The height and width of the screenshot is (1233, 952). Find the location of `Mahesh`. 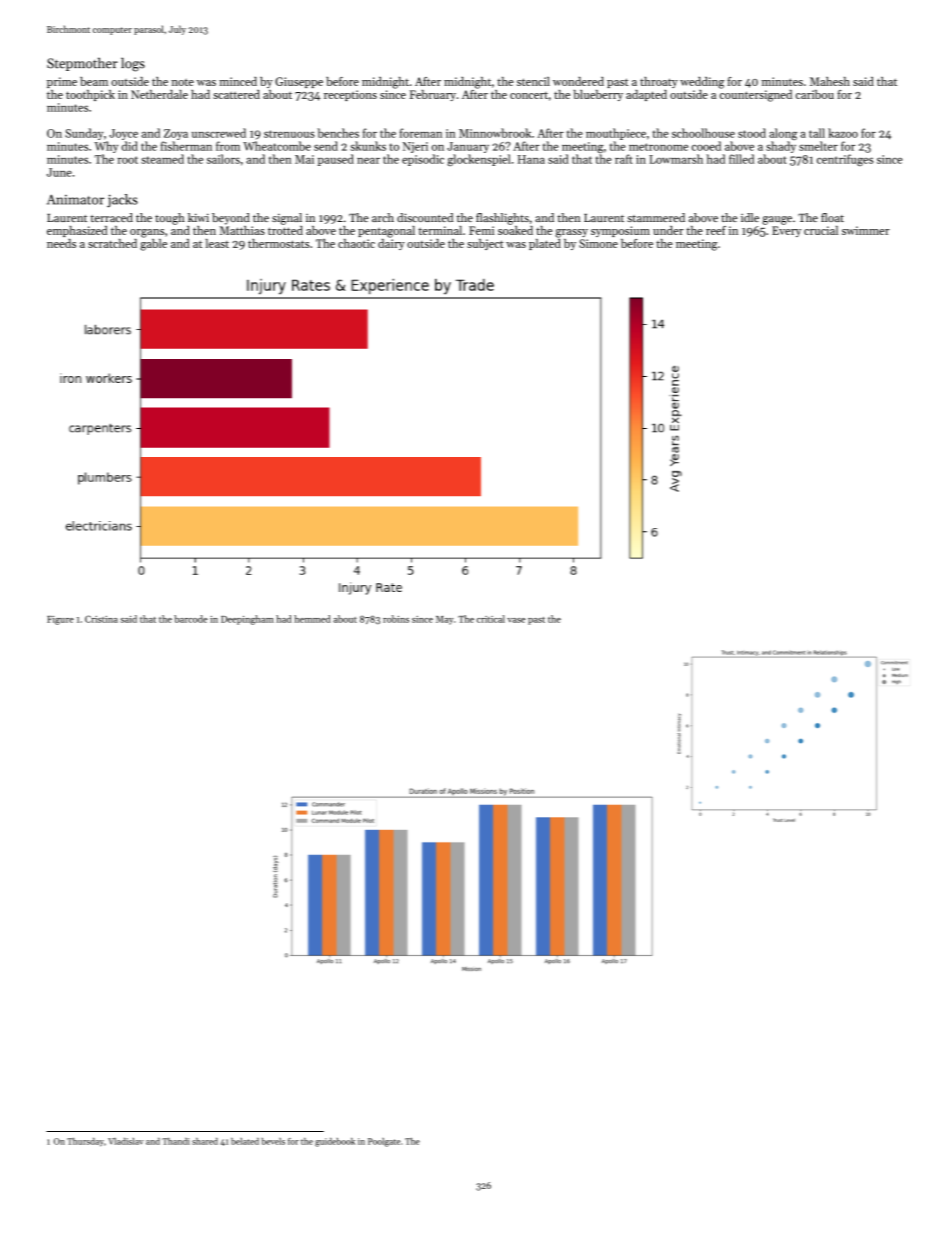

Mahesh is located at coordinates (830, 81).
